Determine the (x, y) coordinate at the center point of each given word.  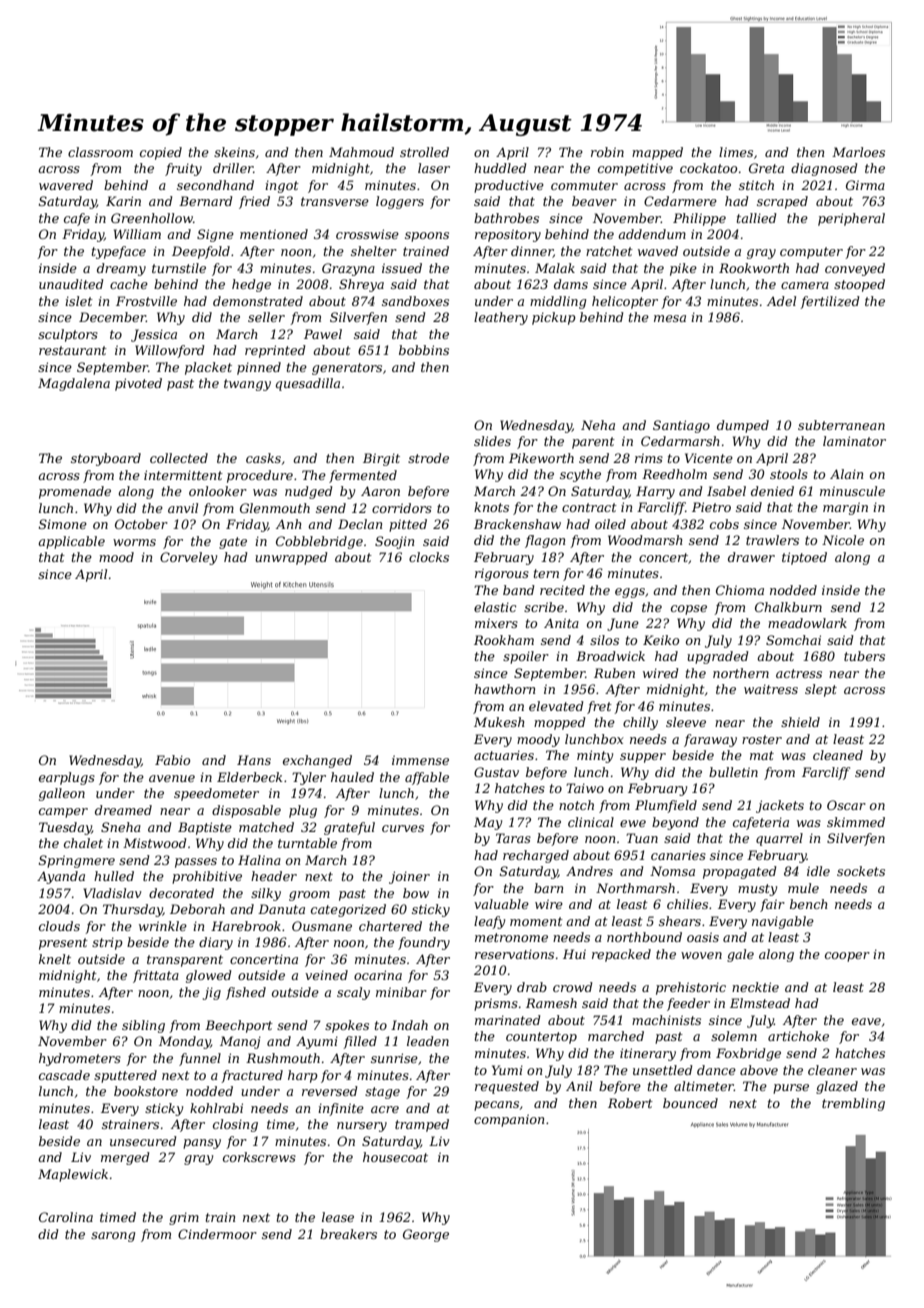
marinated (508, 1020)
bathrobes (506, 218)
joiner (409, 877)
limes (736, 152)
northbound (644, 937)
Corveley (188, 558)
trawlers (772, 540)
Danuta (281, 909)
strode (428, 458)
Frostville (146, 301)
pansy (202, 1144)
